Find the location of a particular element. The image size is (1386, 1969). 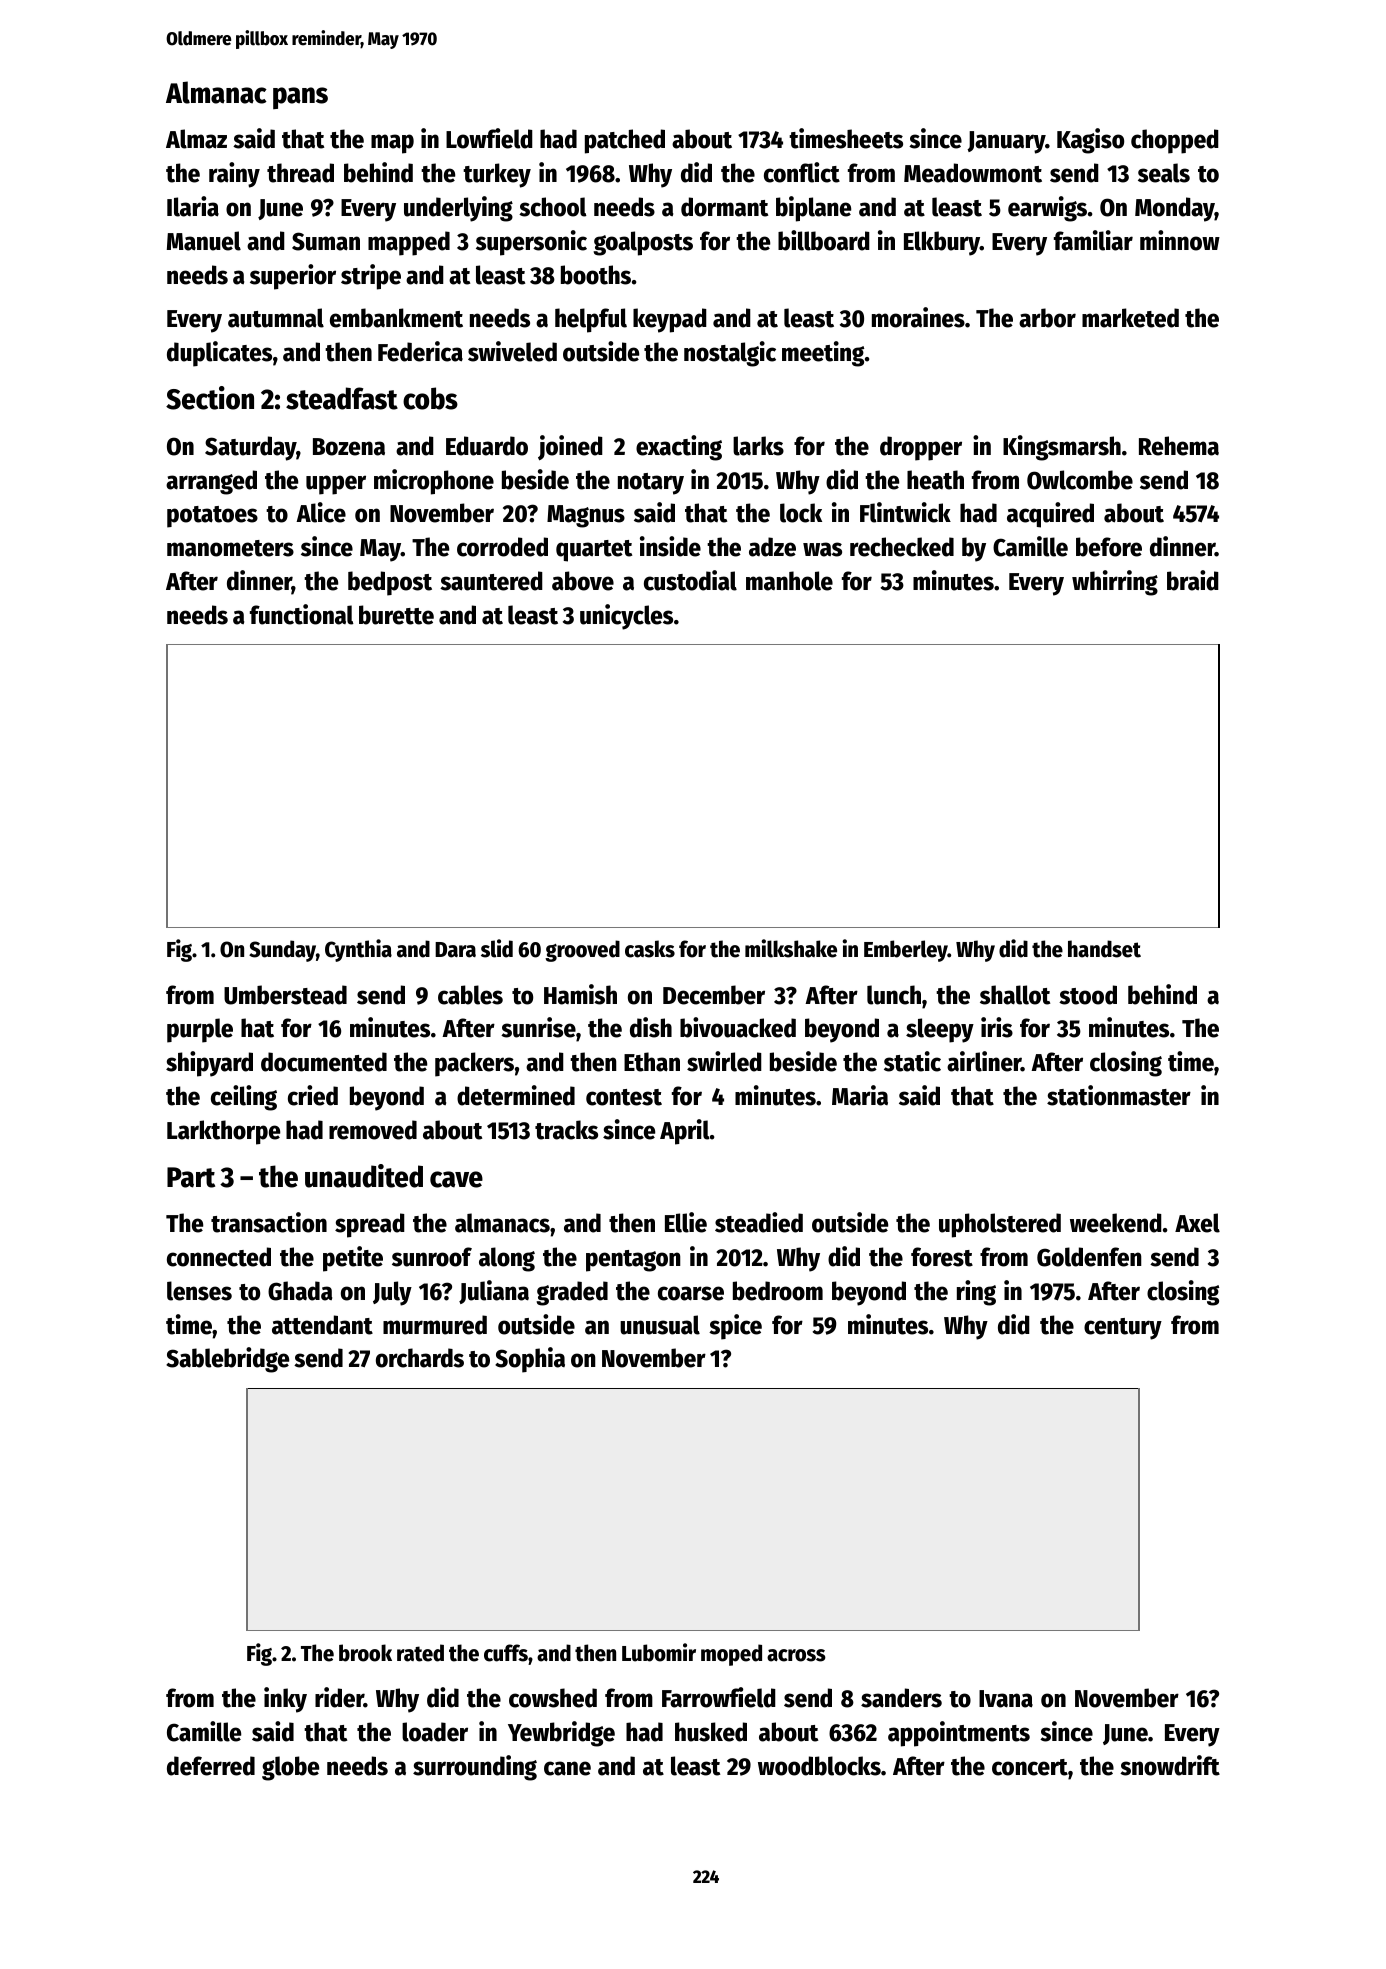

pans is located at coordinates (300, 98).
